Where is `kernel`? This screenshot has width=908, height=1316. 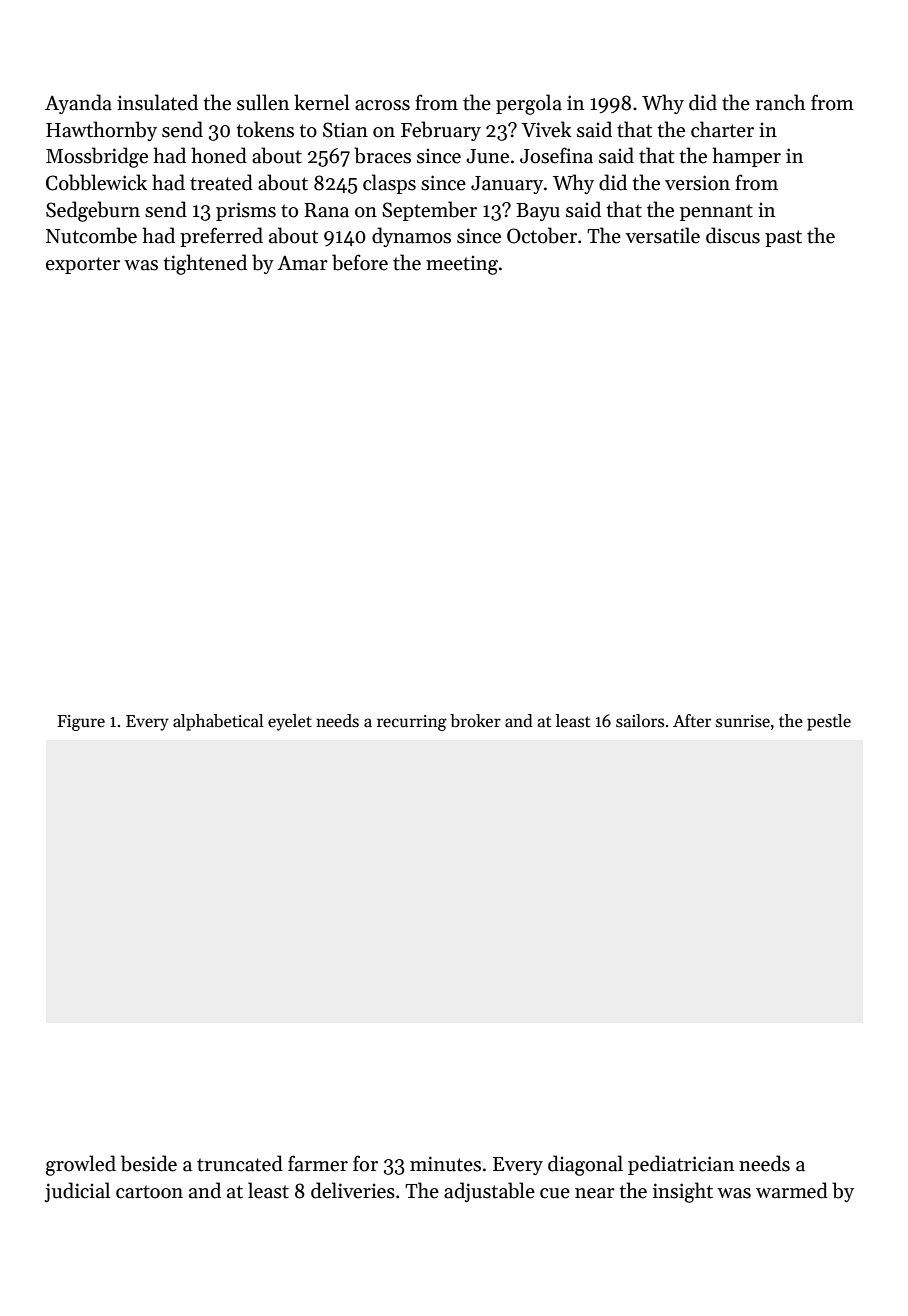
kernel is located at coordinates (322, 102).
